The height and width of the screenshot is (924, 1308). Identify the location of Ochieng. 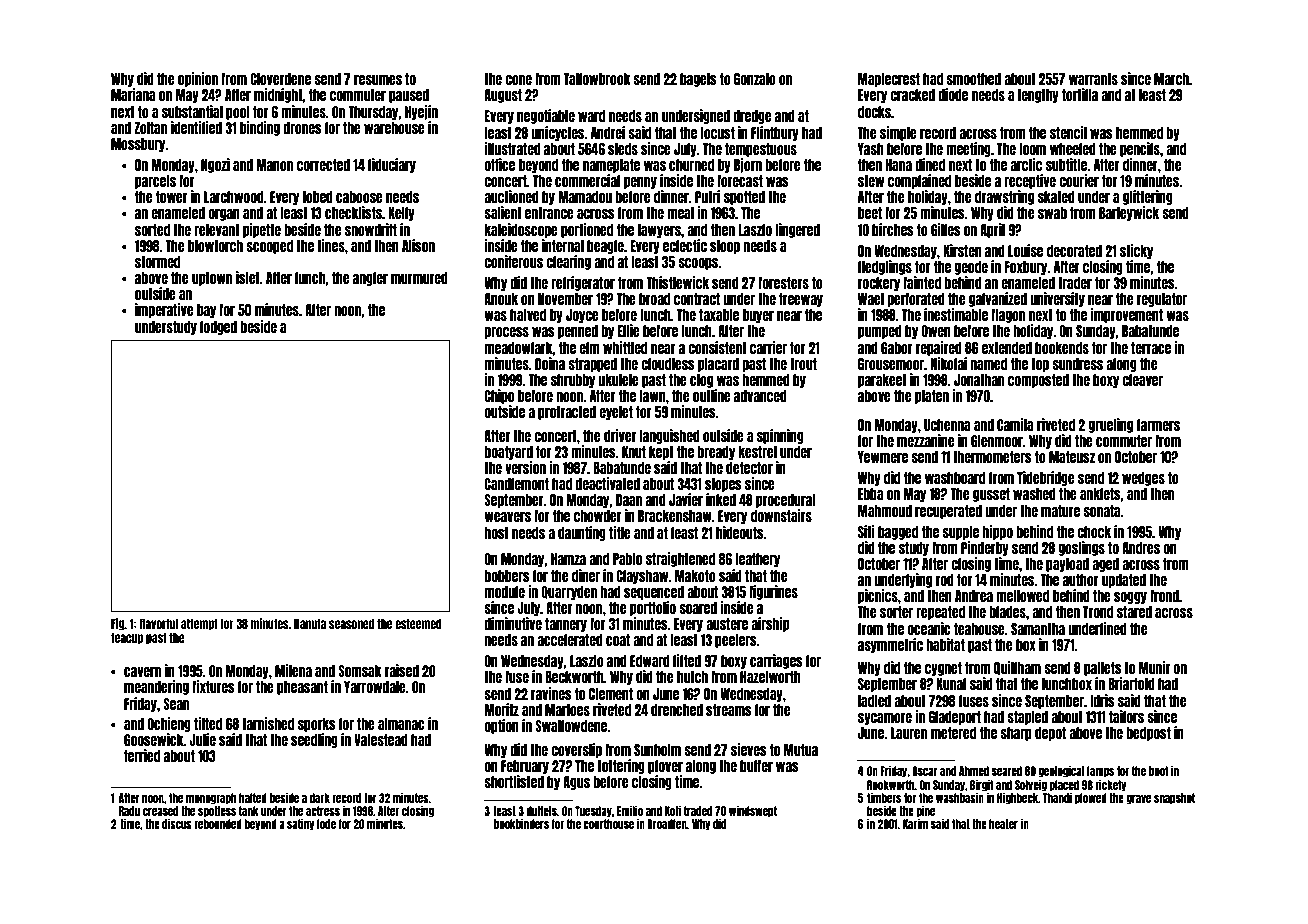
(169, 724).
